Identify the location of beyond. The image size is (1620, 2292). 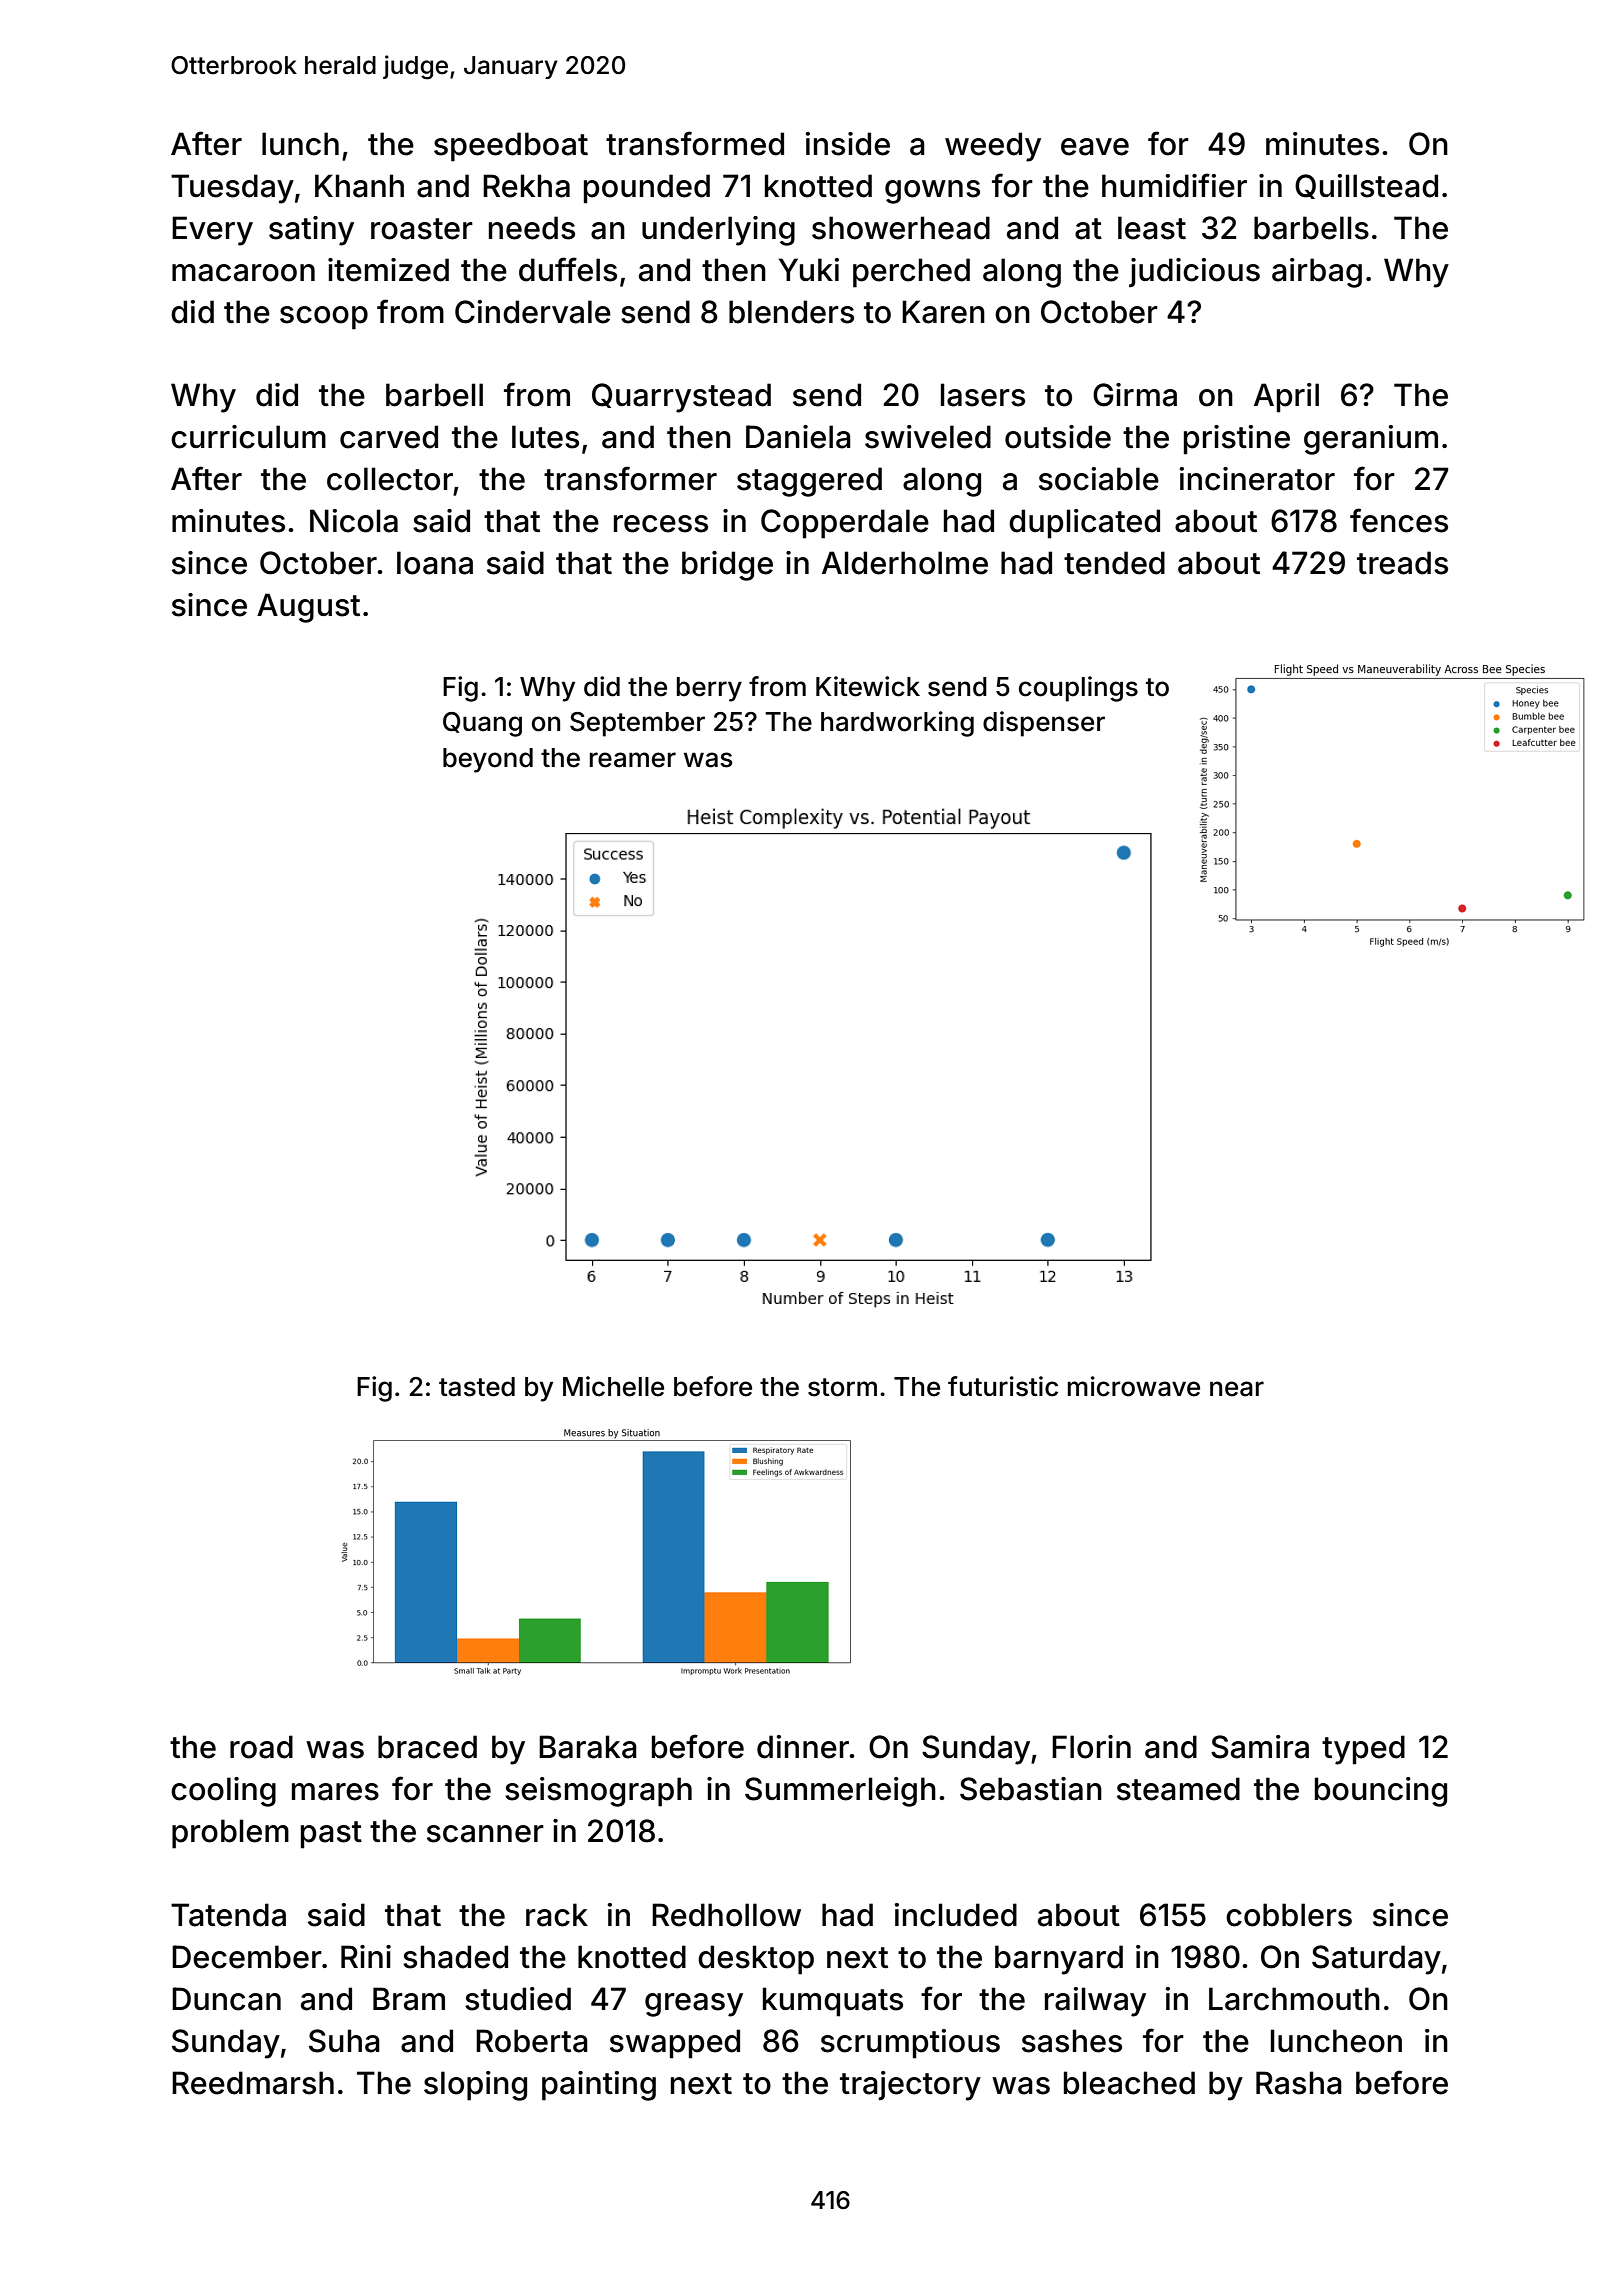
(488, 760).
